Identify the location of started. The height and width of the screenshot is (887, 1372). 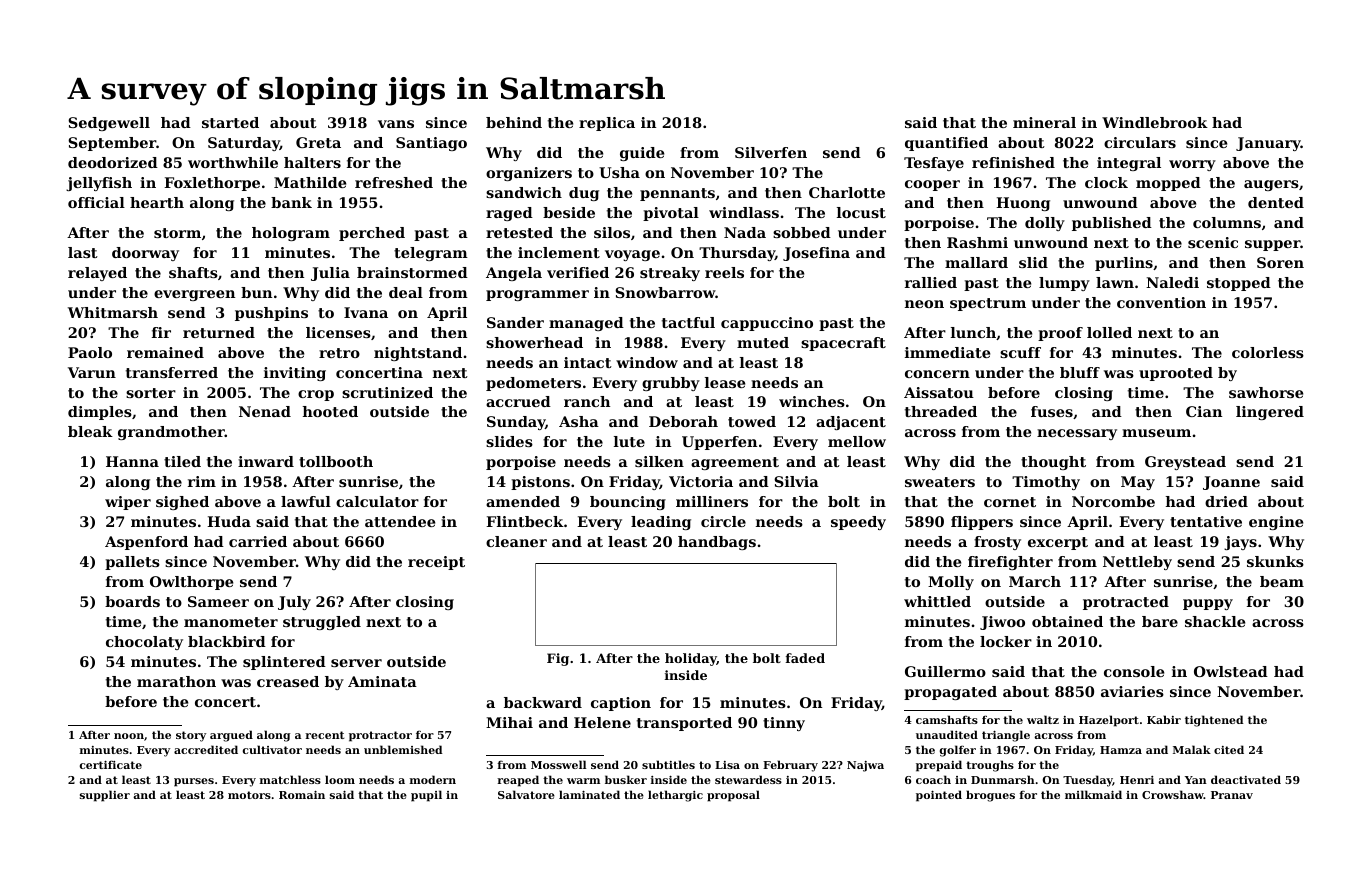
(230, 122).
